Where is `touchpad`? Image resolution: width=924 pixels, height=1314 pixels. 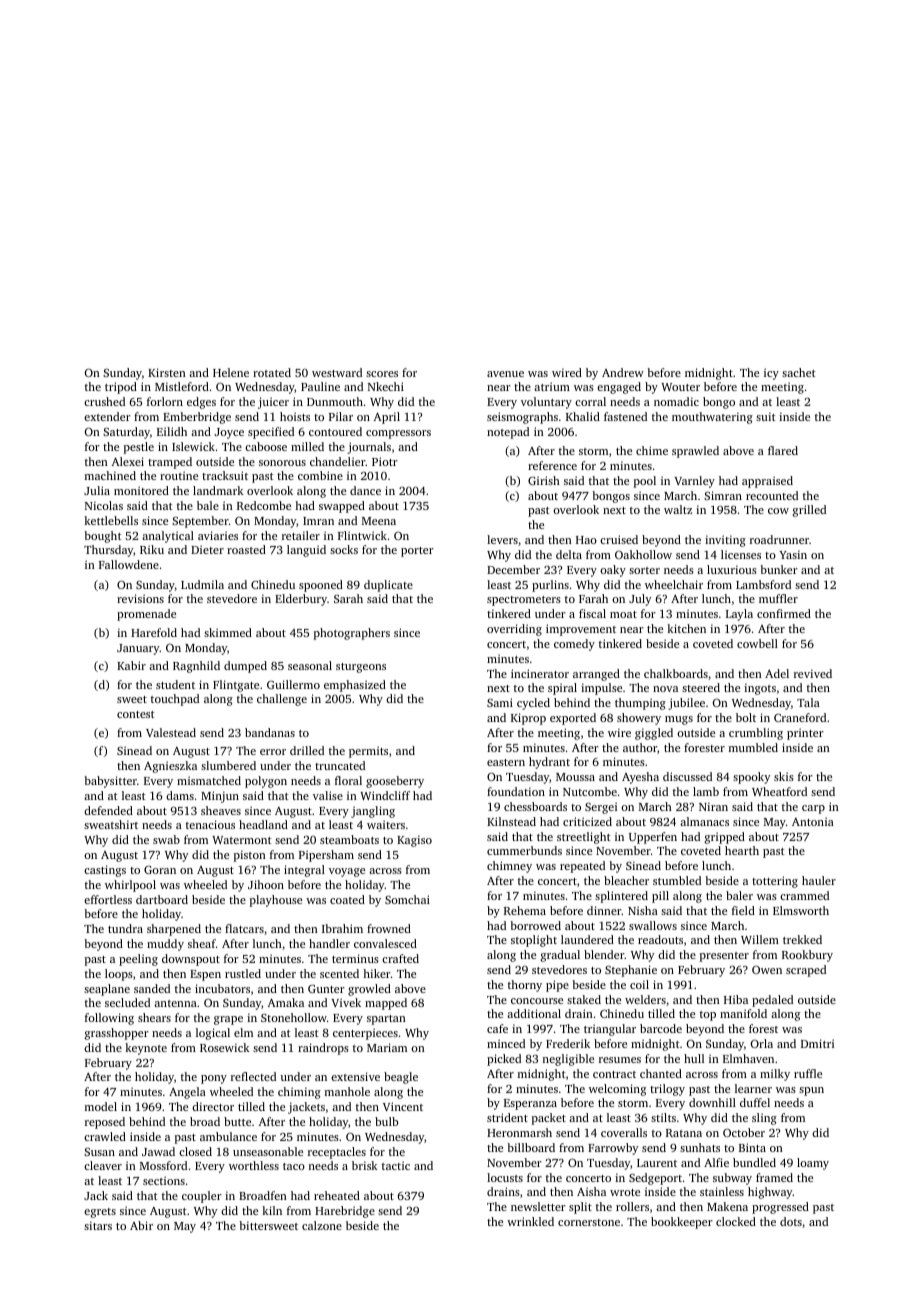 touchpad is located at coordinates (175, 700).
